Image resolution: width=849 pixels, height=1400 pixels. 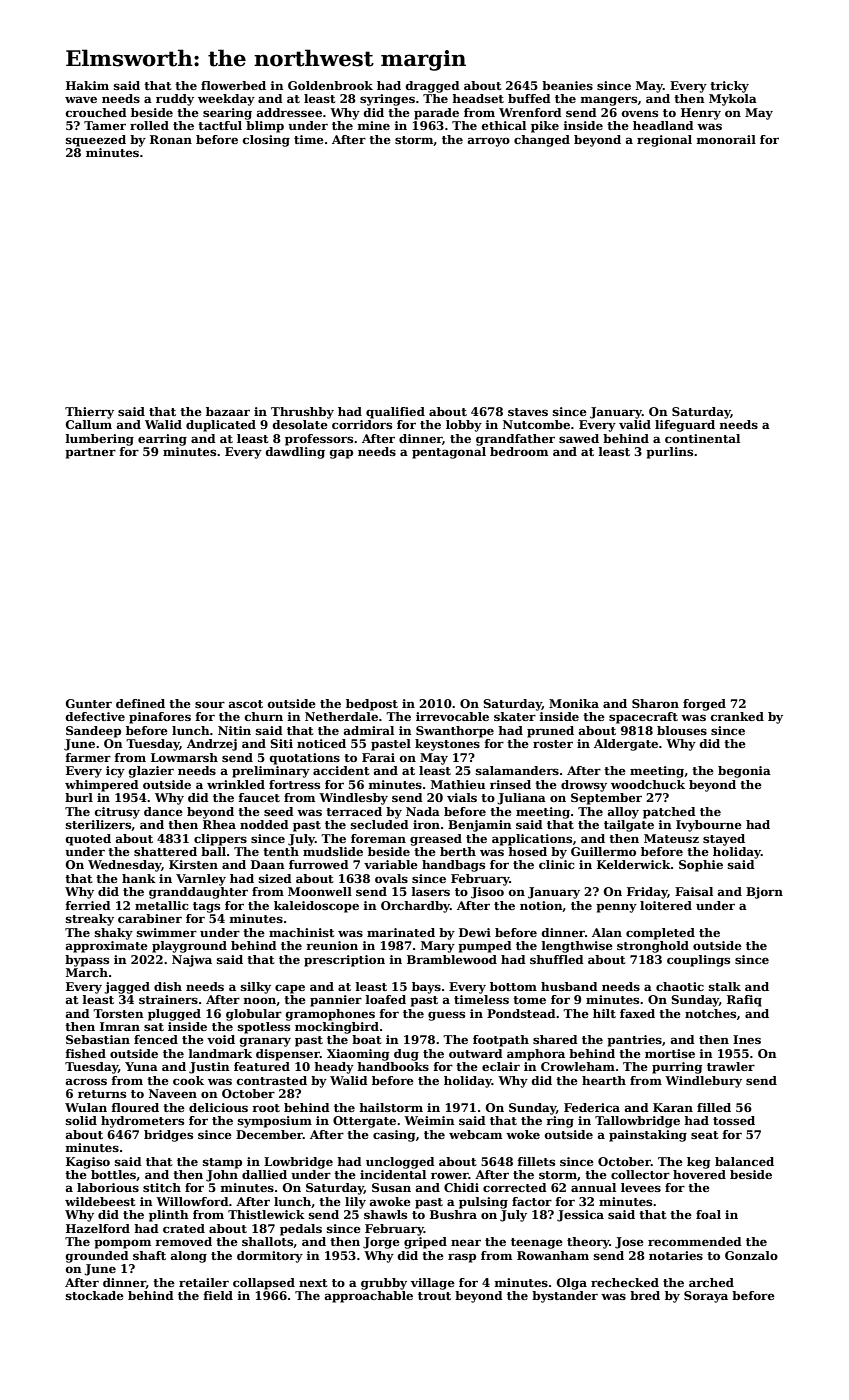 I want to click on berth, so click(x=458, y=851).
